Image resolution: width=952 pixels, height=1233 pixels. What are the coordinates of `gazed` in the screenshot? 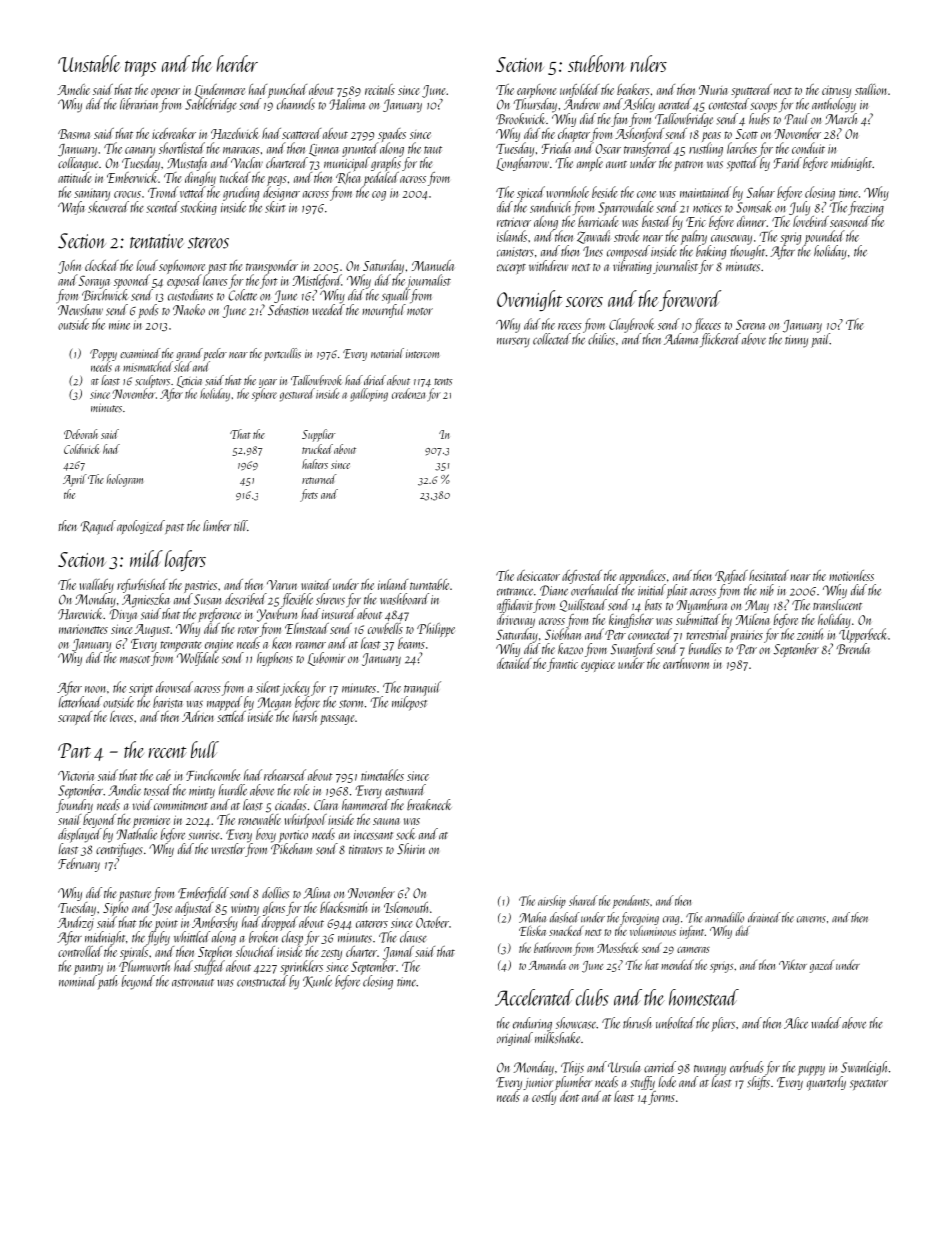 It's located at (822, 966).
